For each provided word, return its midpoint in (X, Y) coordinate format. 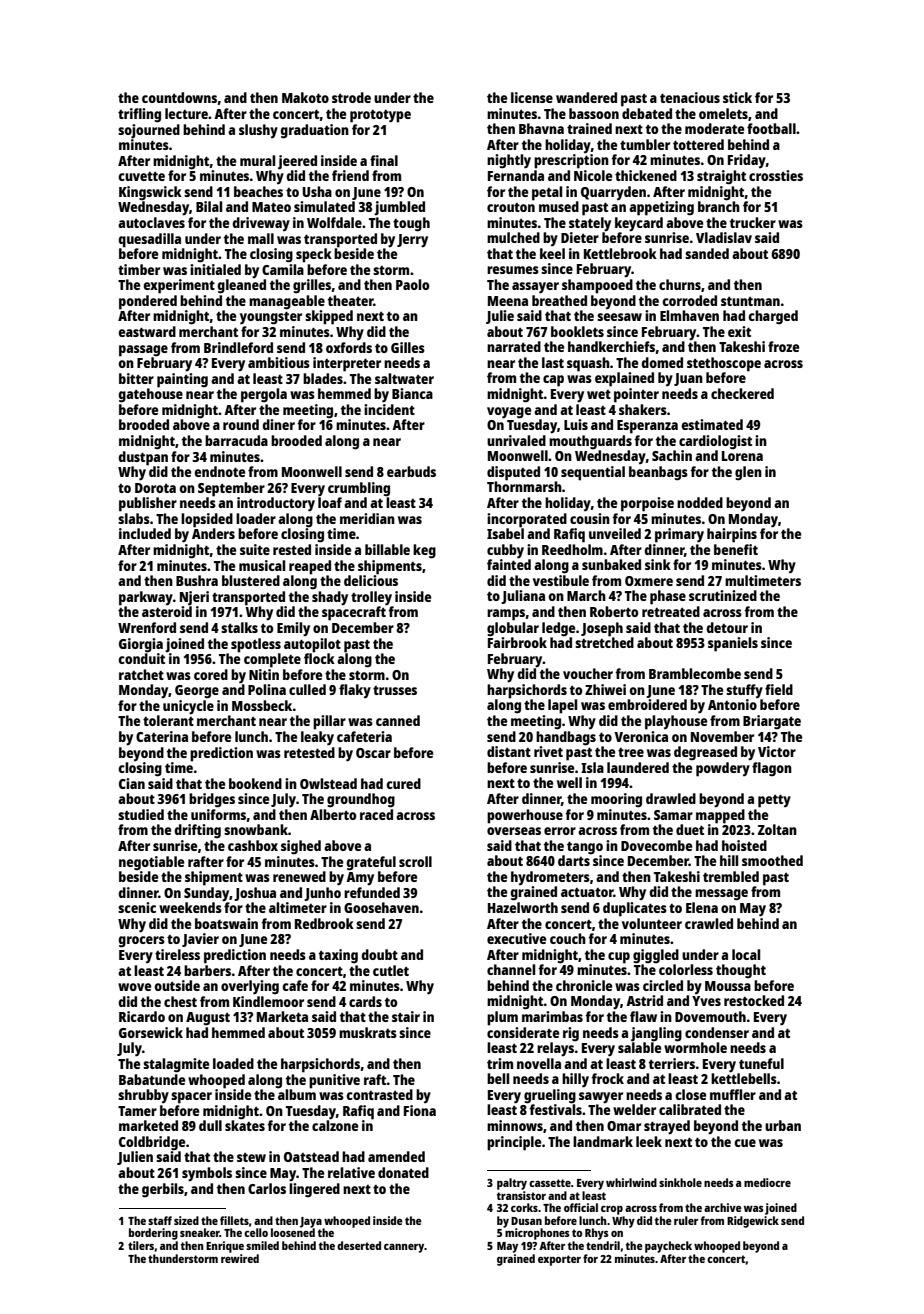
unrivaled (516, 440)
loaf (330, 502)
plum (502, 1018)
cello (256, 1232)
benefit (736, 549)
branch (719, 206)
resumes (513, 270)
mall (261, 238)
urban (783, 1125)
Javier (200, 940)
